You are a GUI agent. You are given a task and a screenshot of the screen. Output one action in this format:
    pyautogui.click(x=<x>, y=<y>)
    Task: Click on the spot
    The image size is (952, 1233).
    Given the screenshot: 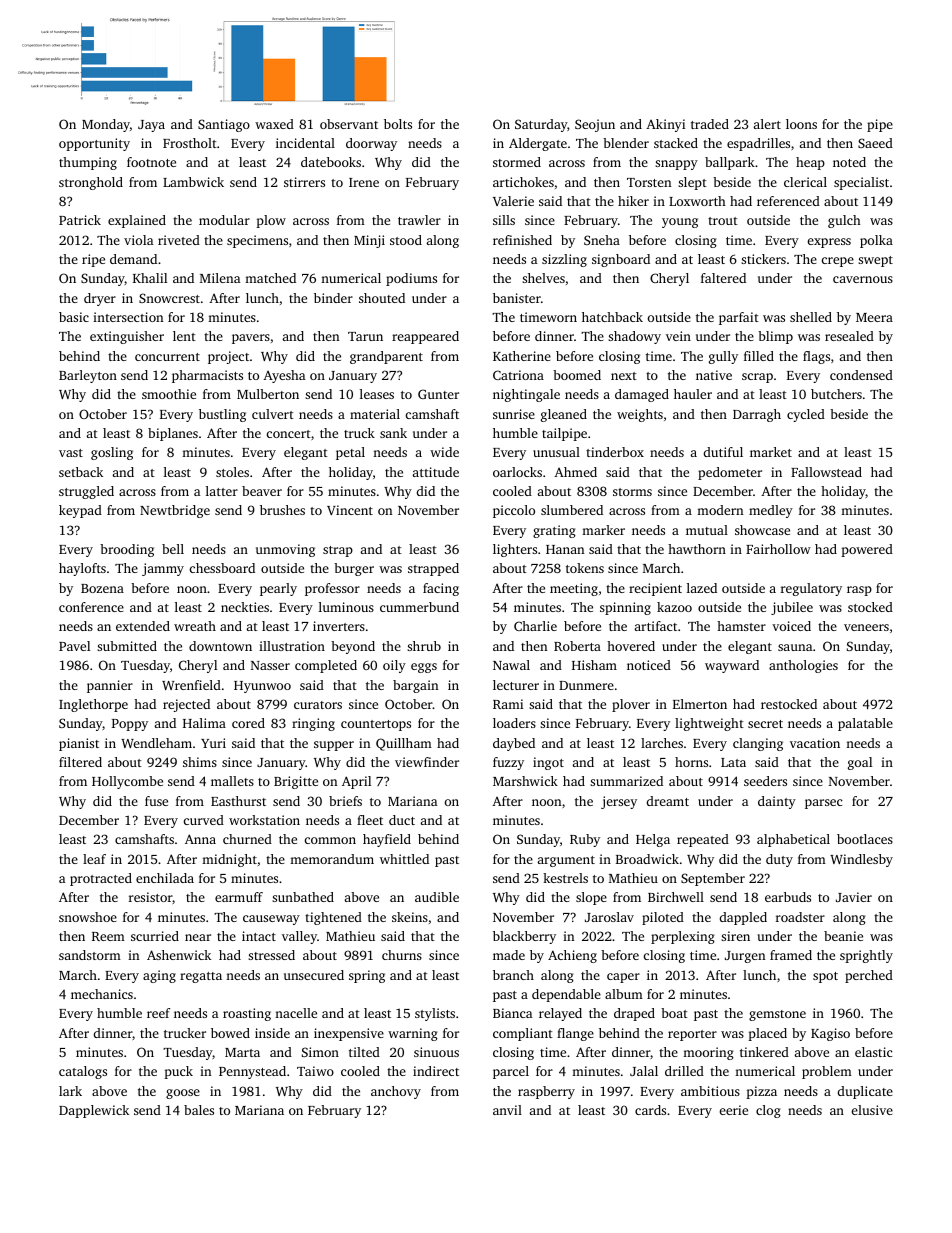 What is the action you would take?
    pyautogui.click(x=825, y=977)
